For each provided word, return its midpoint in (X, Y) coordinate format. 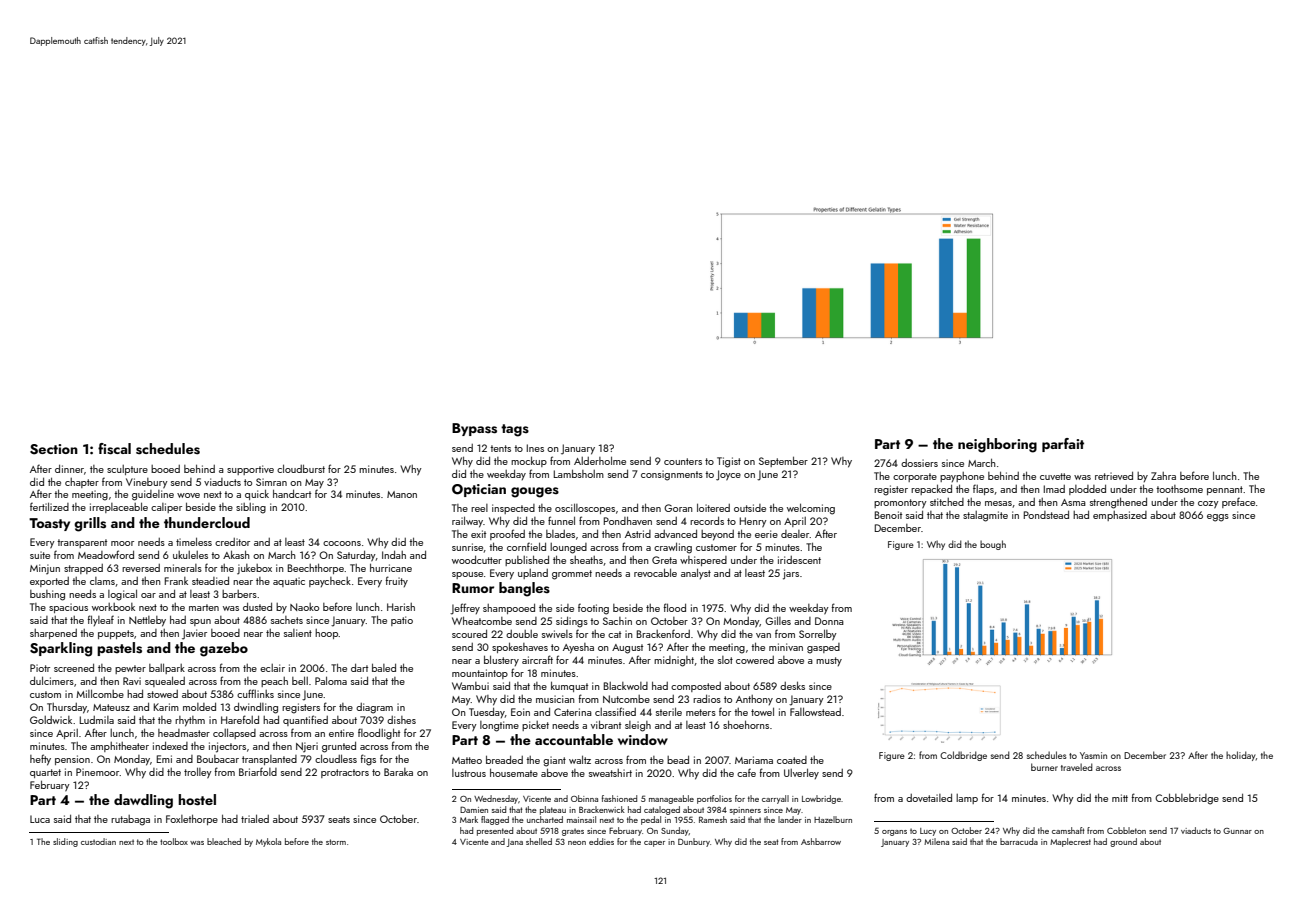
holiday (1241, 756)
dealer (795, 534)
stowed (162, 694)
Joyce (728, 475)
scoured (469, 634)
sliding (65, 842)
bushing (47, 595)
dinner (69, 469)
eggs (1218, 518)
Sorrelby (818, 635)
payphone (962, 477)
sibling (251, 508)
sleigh (638, 726)
